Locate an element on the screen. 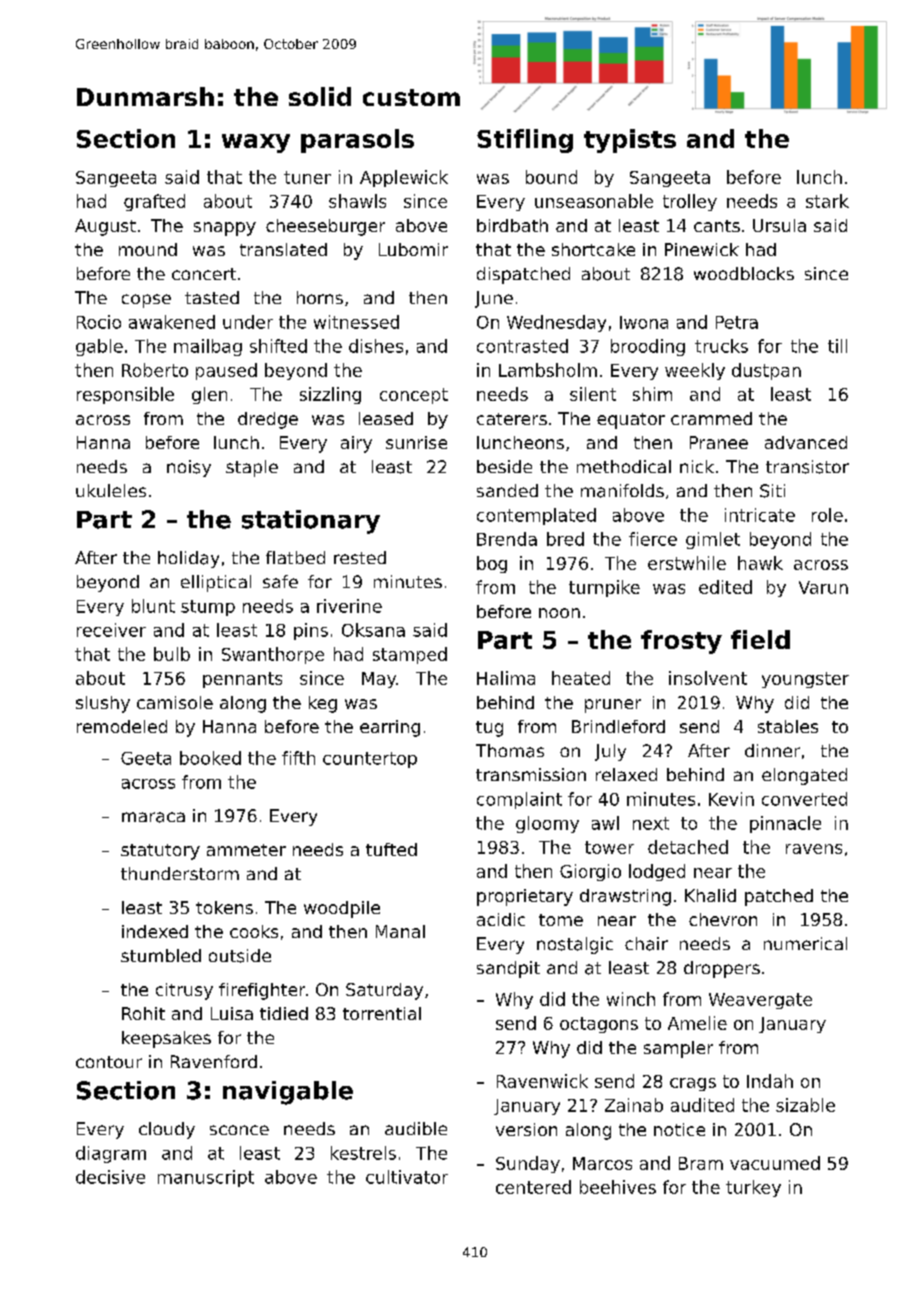  cloudy is located at coordinates (167, 1130).
